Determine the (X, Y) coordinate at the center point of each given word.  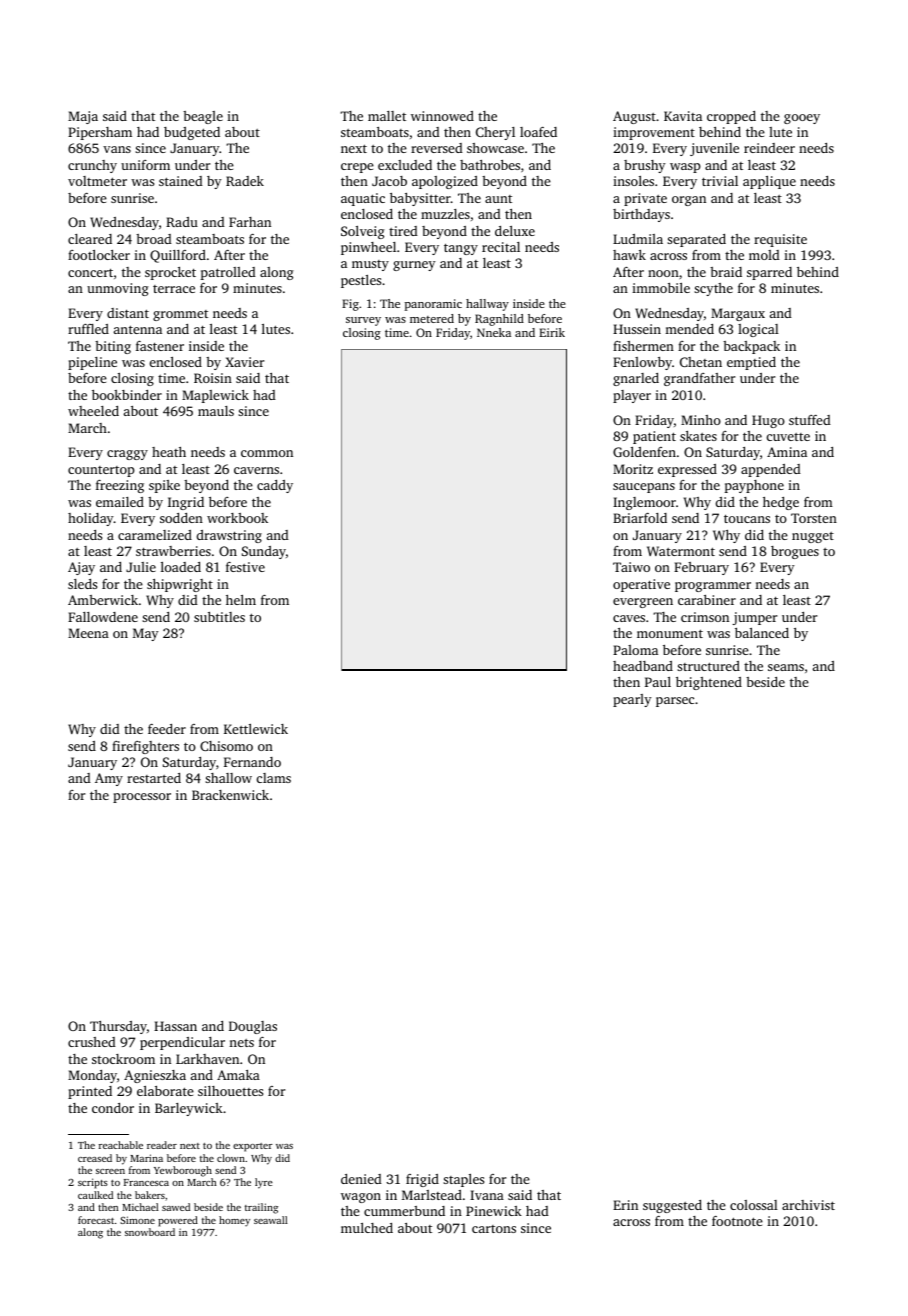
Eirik (552, 332)
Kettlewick (256, 729)
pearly (632, 700)
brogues (795, 552)
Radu (182, 222)
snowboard (150, 1232)
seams (786, 667)
